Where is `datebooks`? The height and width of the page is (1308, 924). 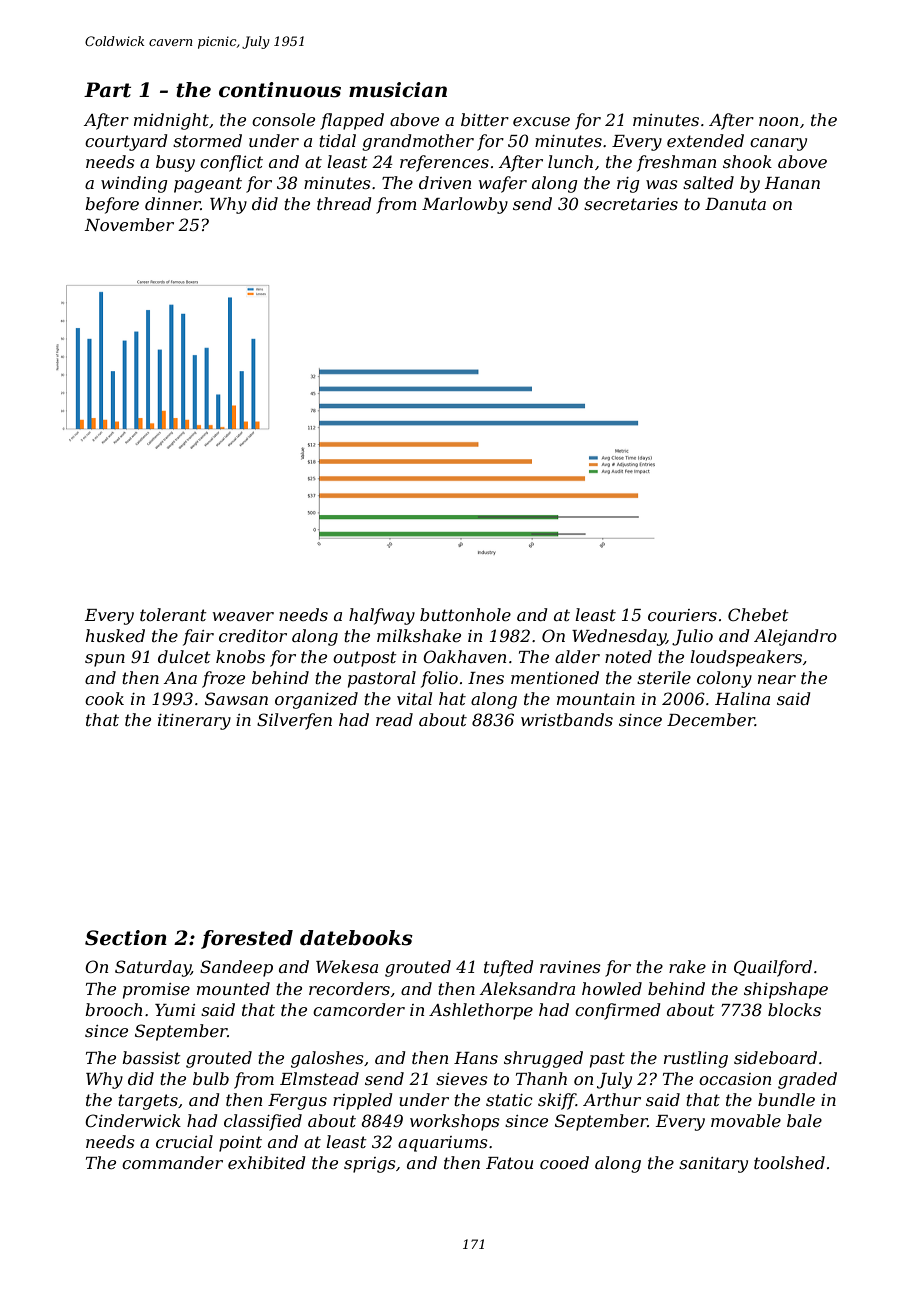
datebooks is located at coordinates (356, 938).
